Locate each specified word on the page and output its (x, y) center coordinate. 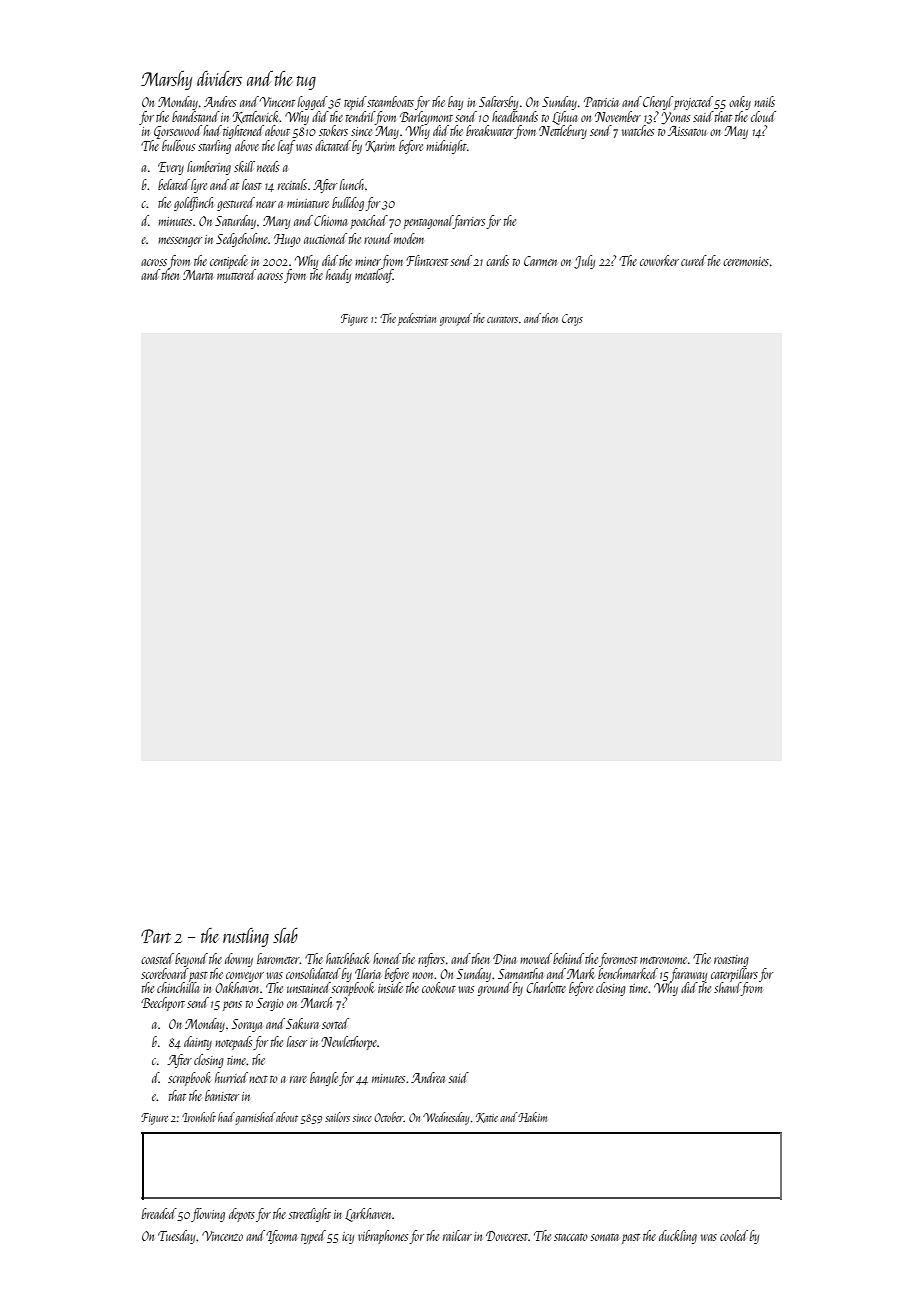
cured (694, 260)
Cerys (572, 320)
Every (171, 168)
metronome (663, 960)
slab (285, 935)
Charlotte (546, 987)
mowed (536, 958)
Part (156, 936)
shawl (727, 987)
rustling (246, 937)
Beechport (163, 1004)
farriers (469, 222)
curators (502, 319)
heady (338, 276)
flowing (208, 1215)
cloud (763, 116)
